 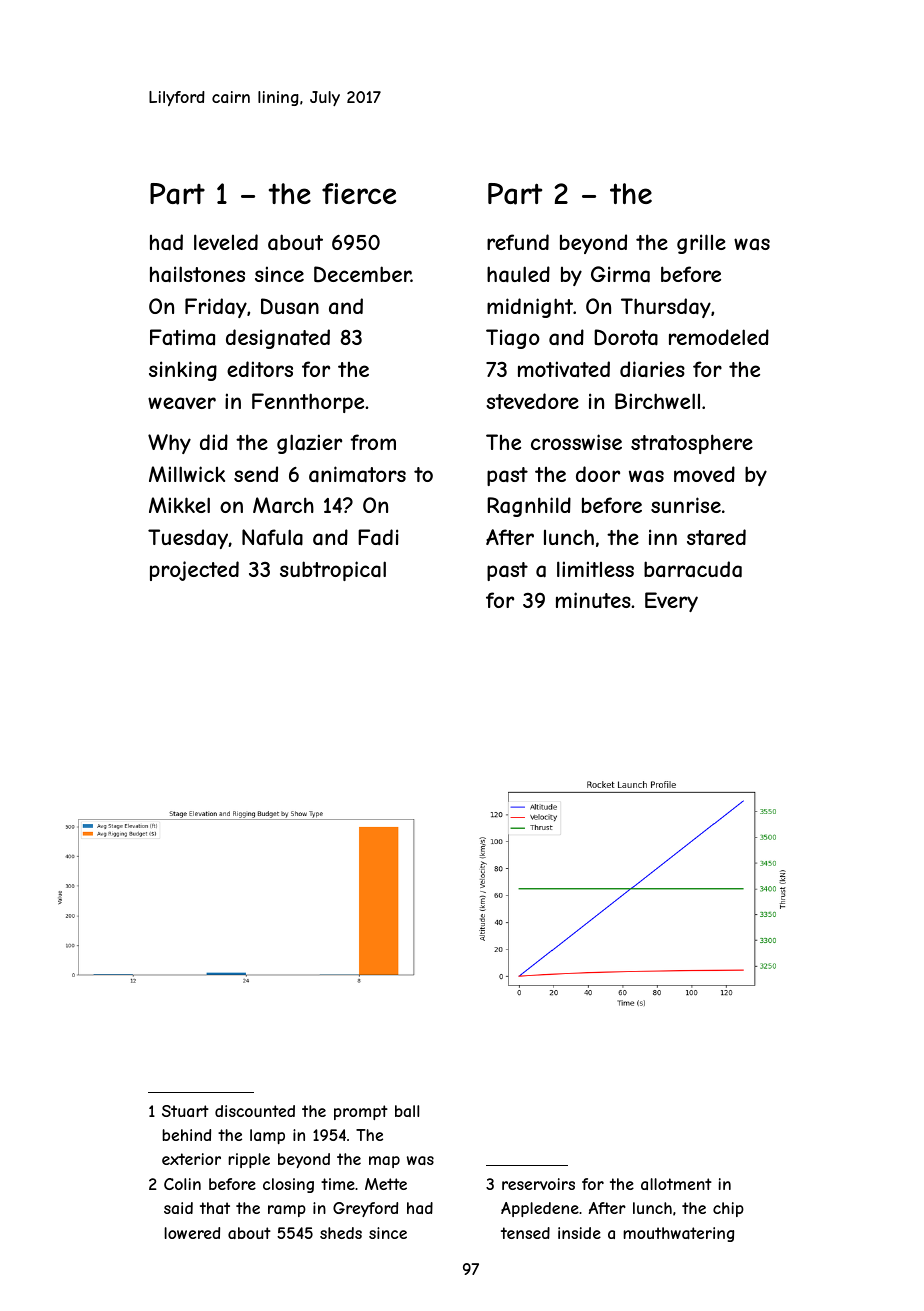 I want to click on crosswise, so click(x=576, y=442).
